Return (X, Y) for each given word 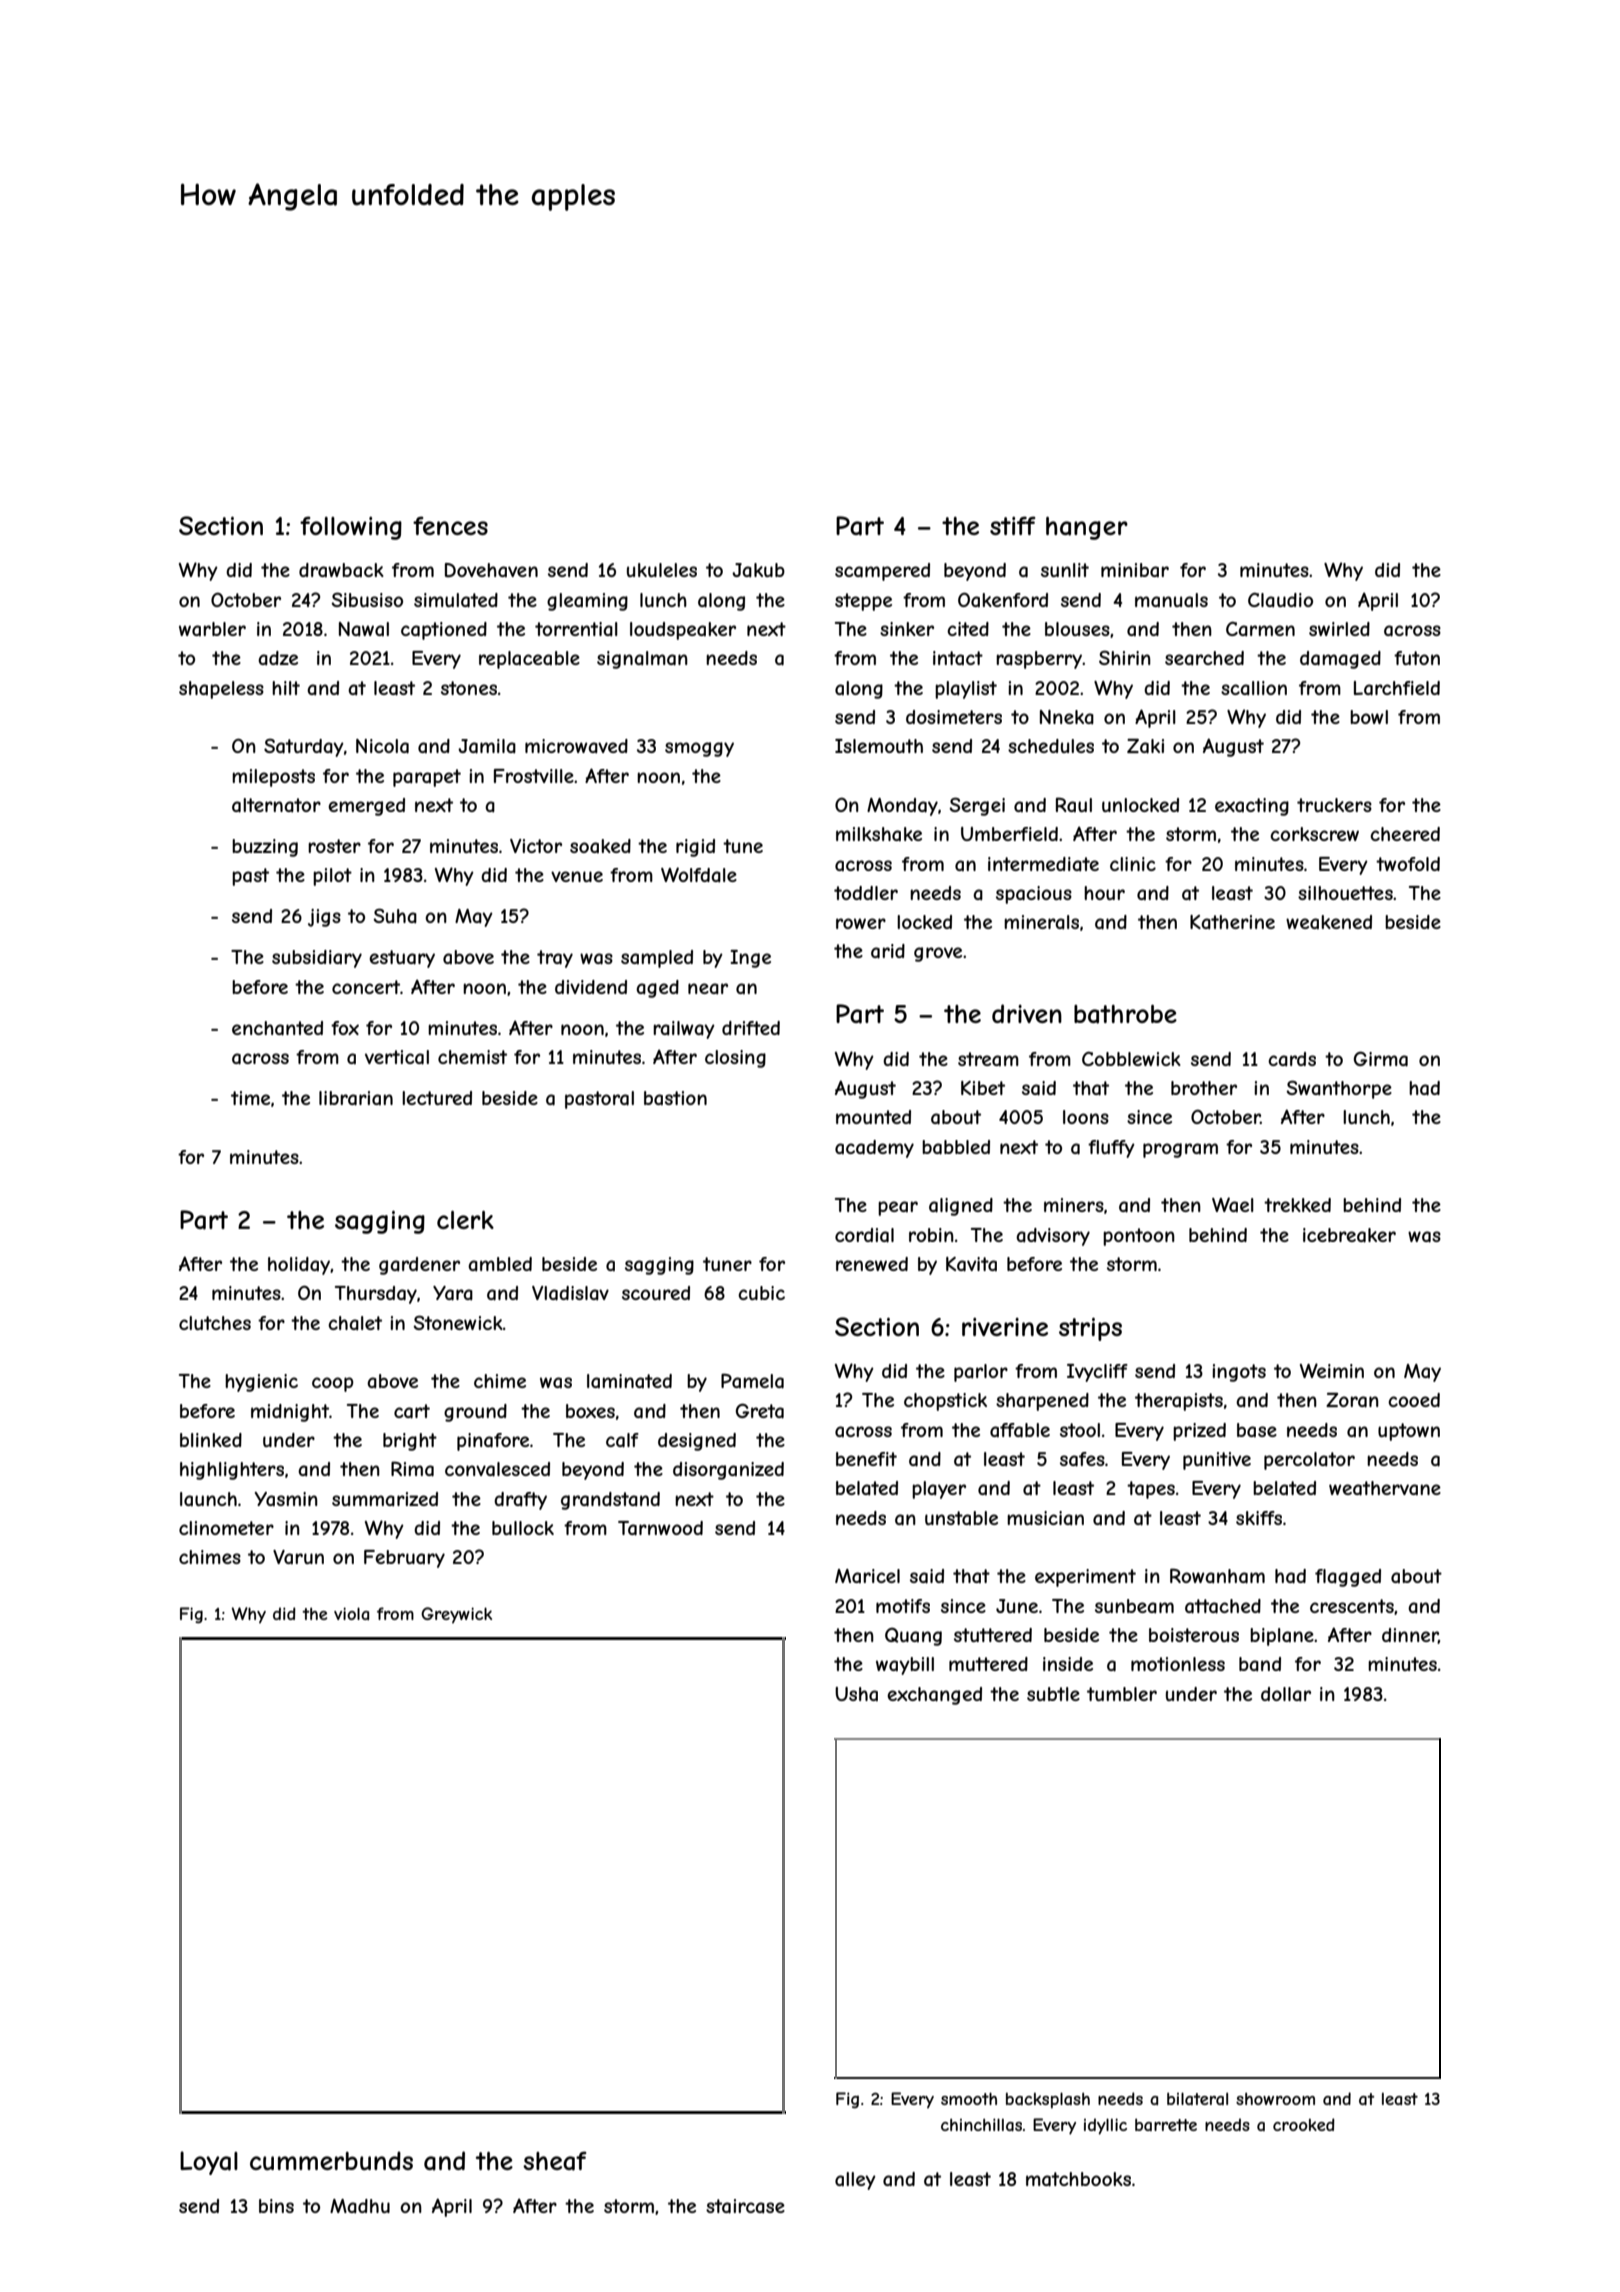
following (351, 528)
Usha (856, 1694)
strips (1090, 1329)
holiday (299, 1266)
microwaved (576, 746)
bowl (1369, 717)
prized (1199, 1432)
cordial (864, 1235)
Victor (536, 846)
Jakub (758, 570)
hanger (1087, 528)
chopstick (945, 1402)
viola (351, 1613)
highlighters (232, 1471)
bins (276, 2206)
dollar (1286, 1694)
